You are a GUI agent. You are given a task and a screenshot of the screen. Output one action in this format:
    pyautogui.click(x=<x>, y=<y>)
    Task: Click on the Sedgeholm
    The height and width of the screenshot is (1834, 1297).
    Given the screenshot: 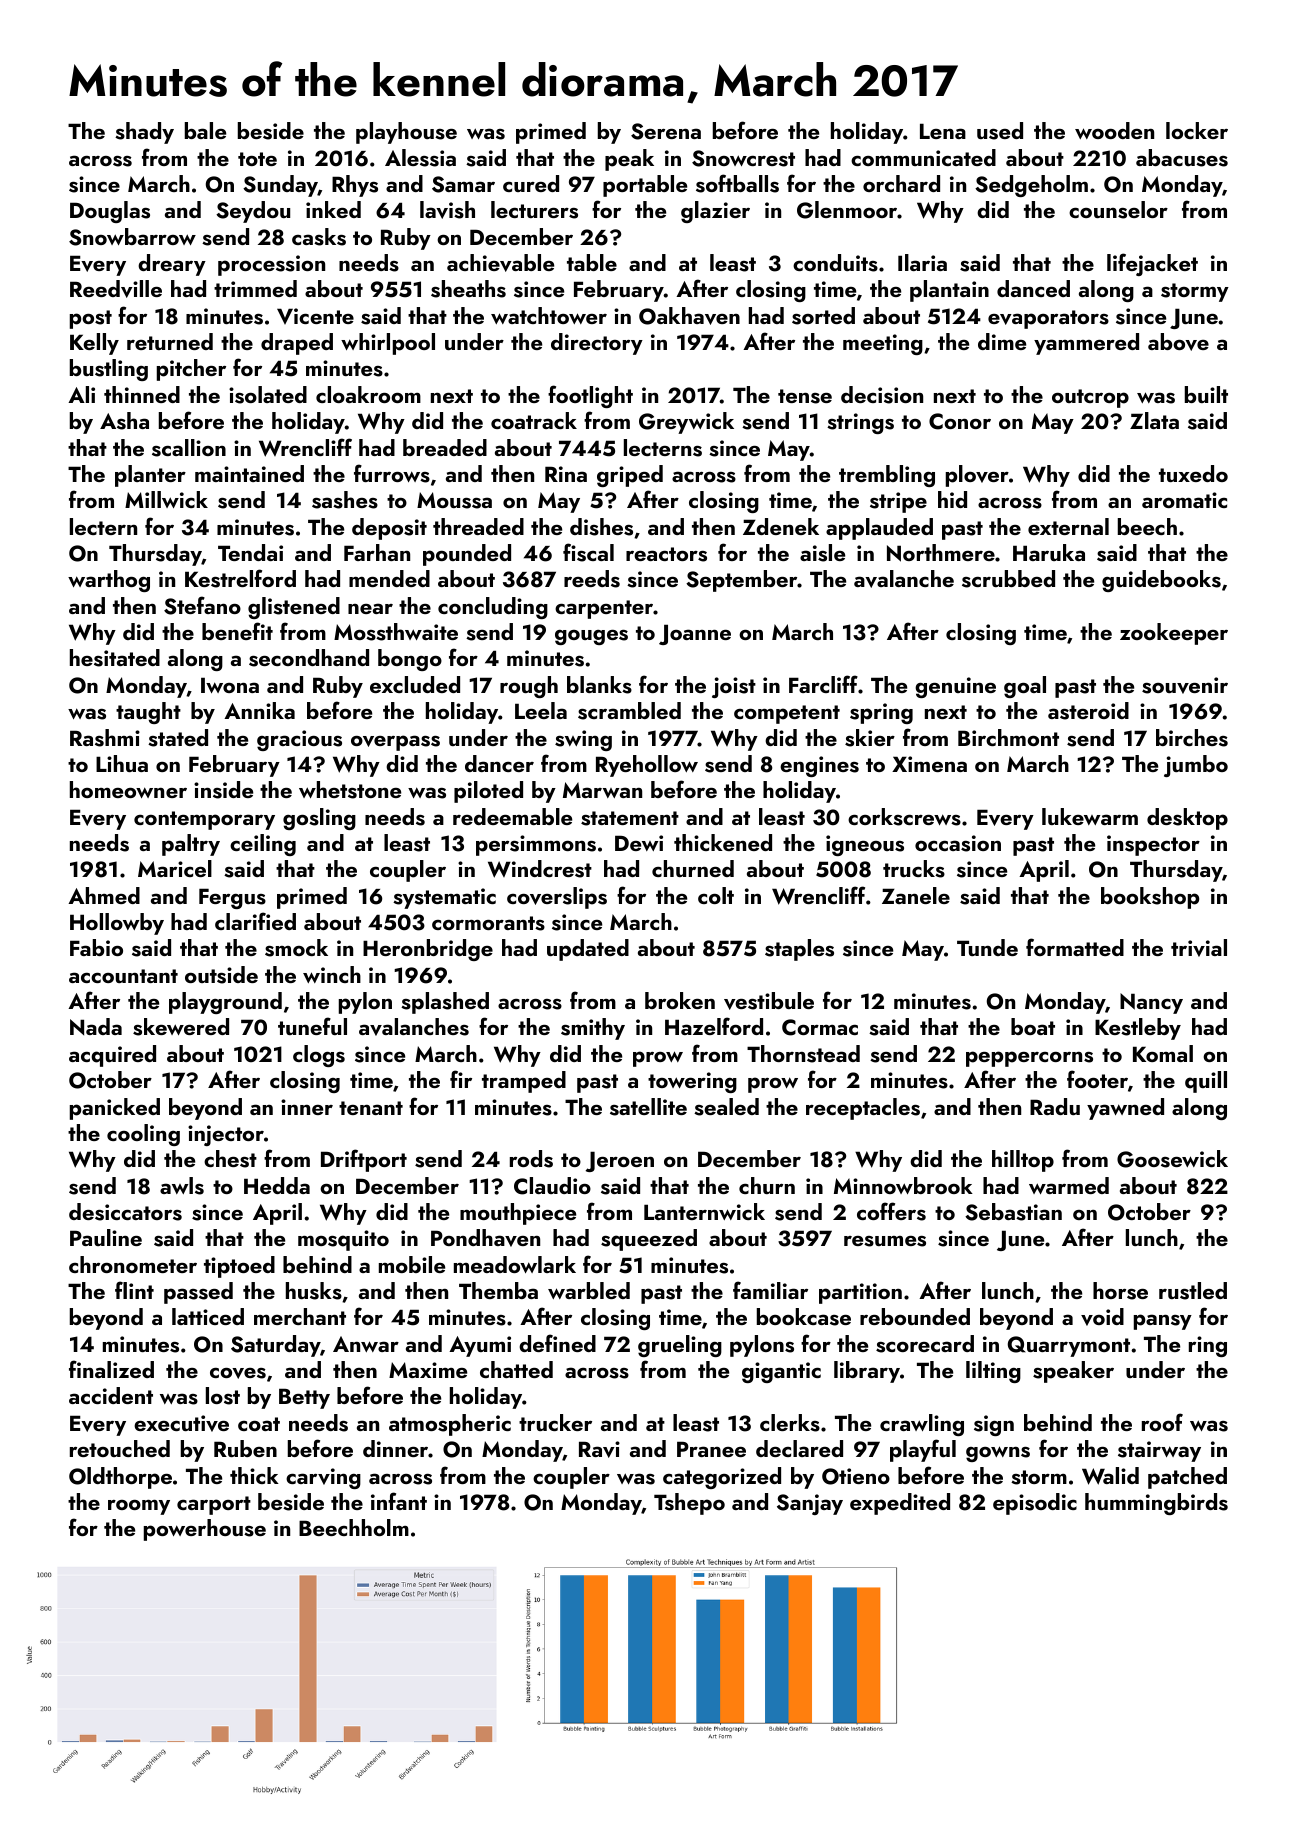 What is the action you would take?
    pyautogui.click(x=1031, y=186)
